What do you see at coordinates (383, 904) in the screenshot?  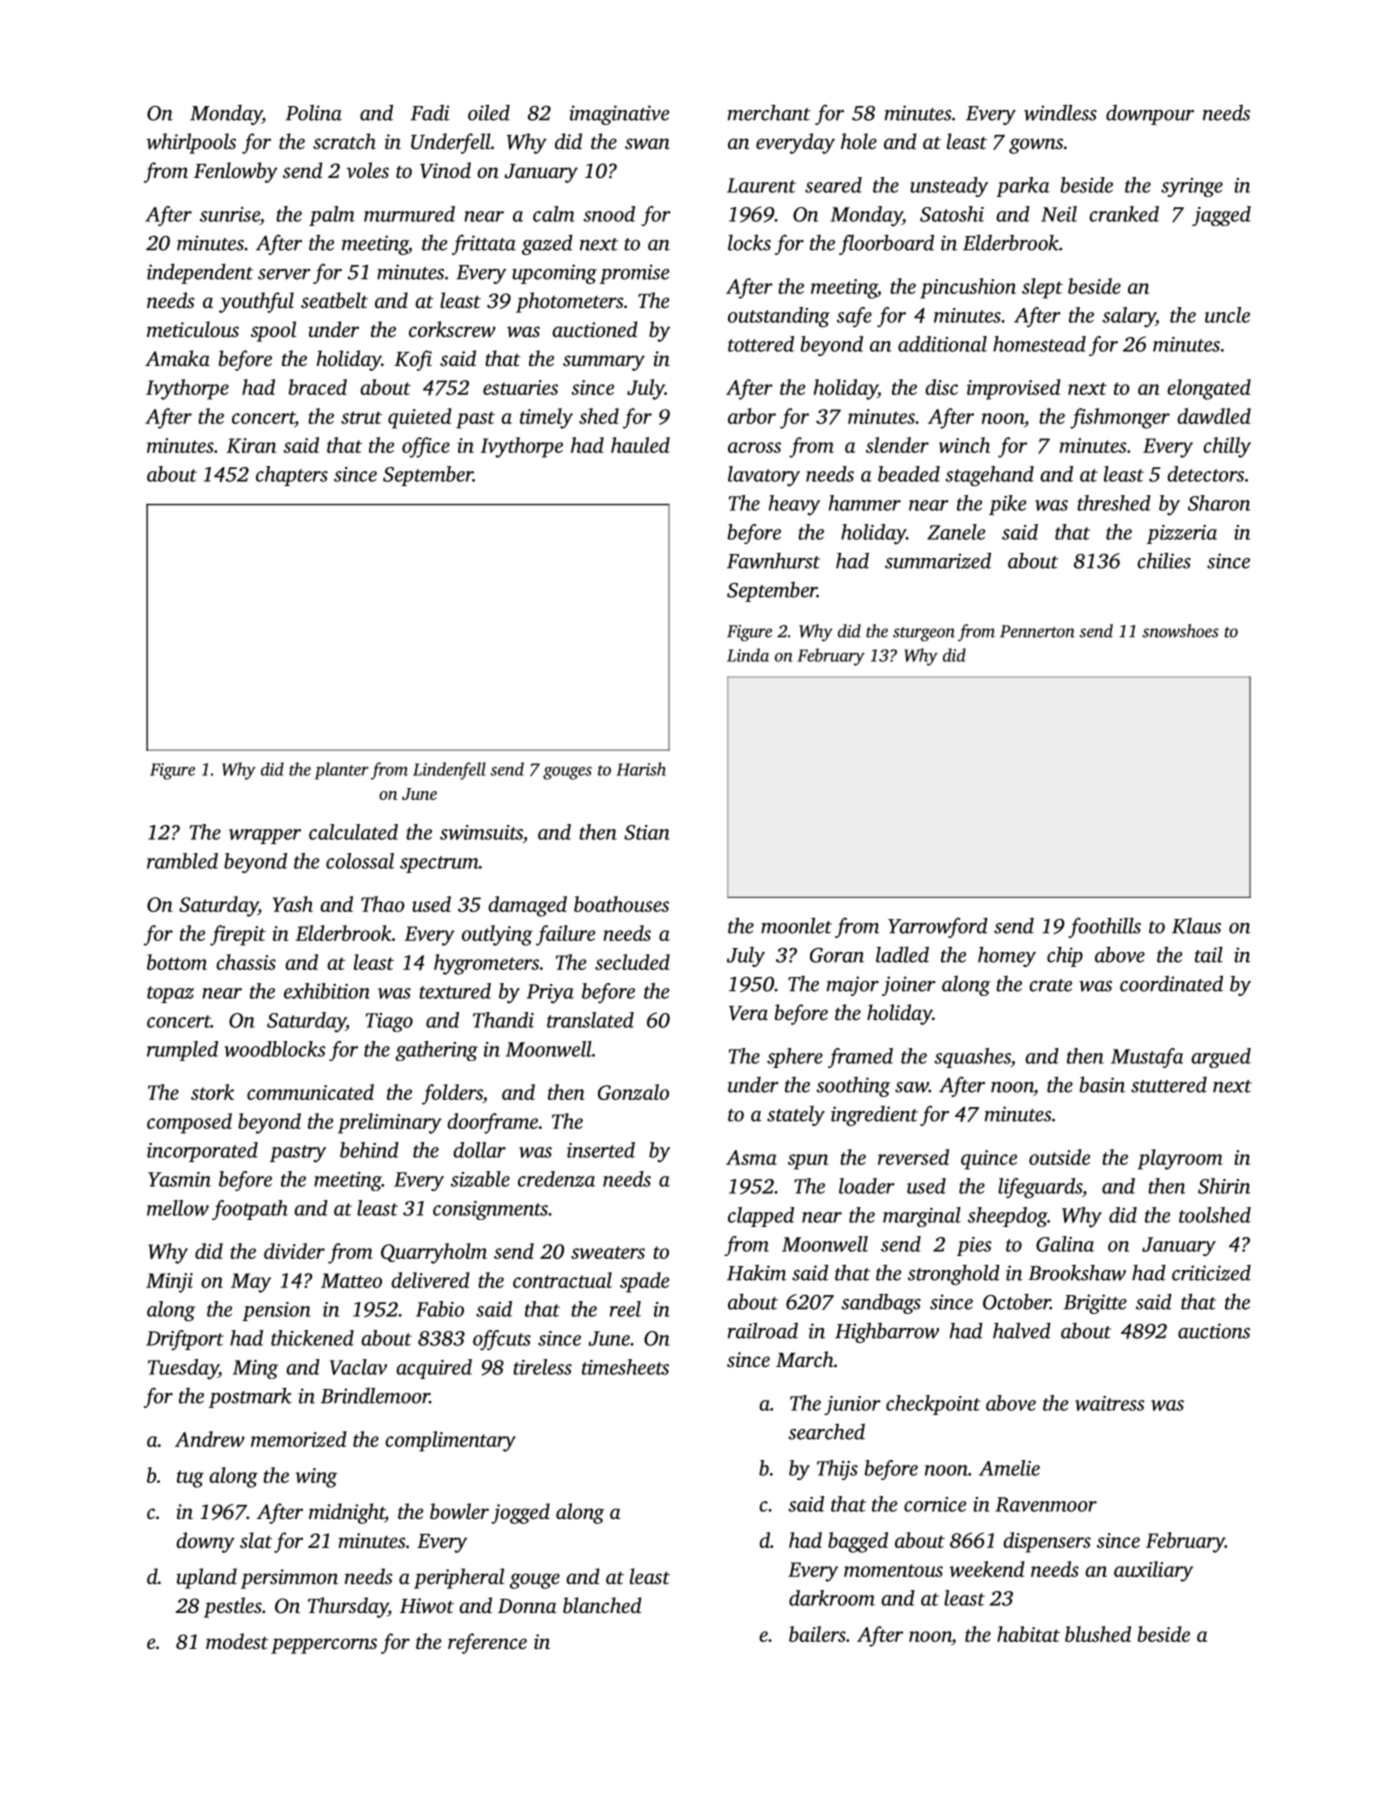 I see `Thao` at bounding box center [383, 904].
